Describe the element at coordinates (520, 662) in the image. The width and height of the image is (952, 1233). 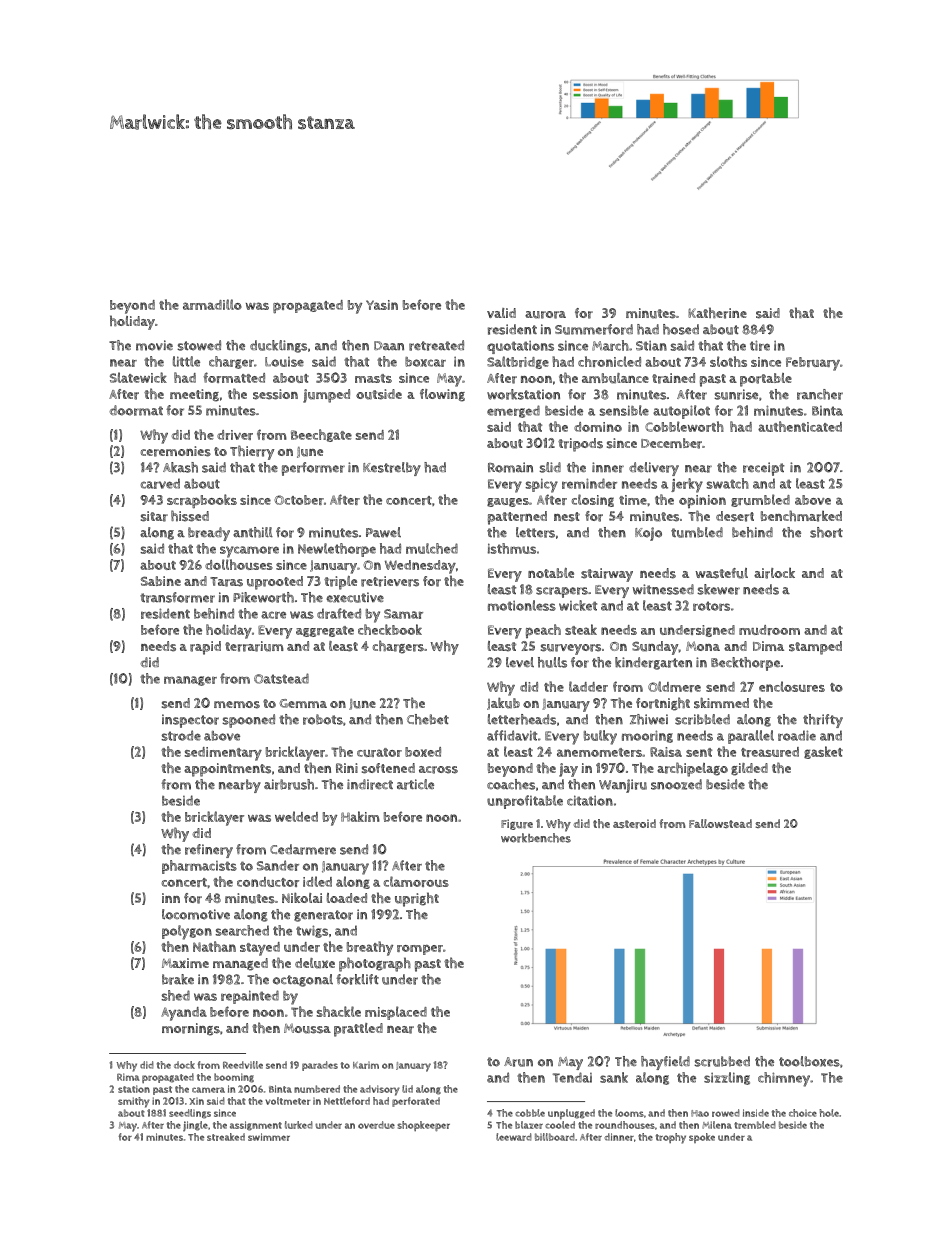
I see `level` at that location.
